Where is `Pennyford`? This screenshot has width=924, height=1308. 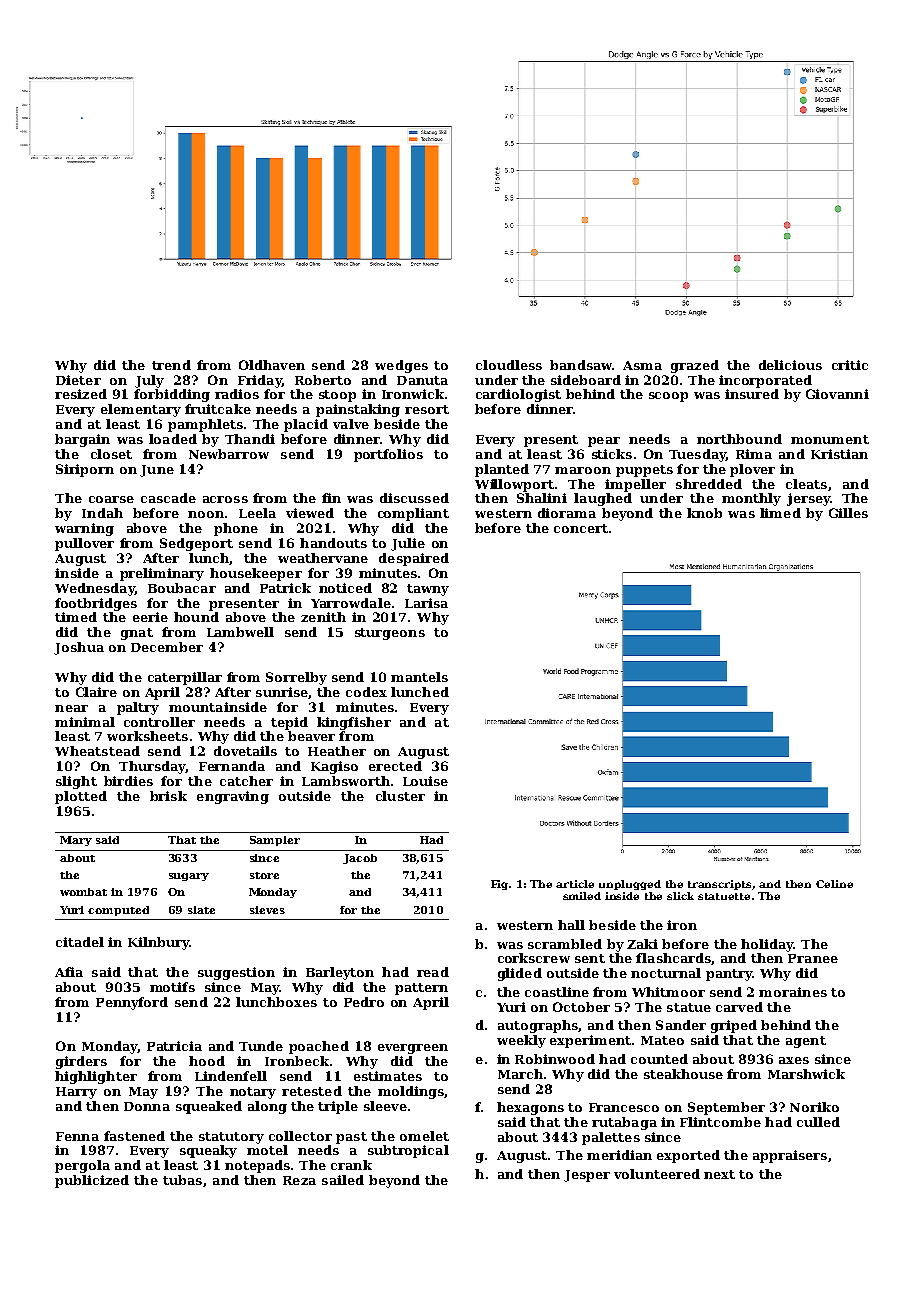
Pennyford is located at coordinates (132, 1003).
